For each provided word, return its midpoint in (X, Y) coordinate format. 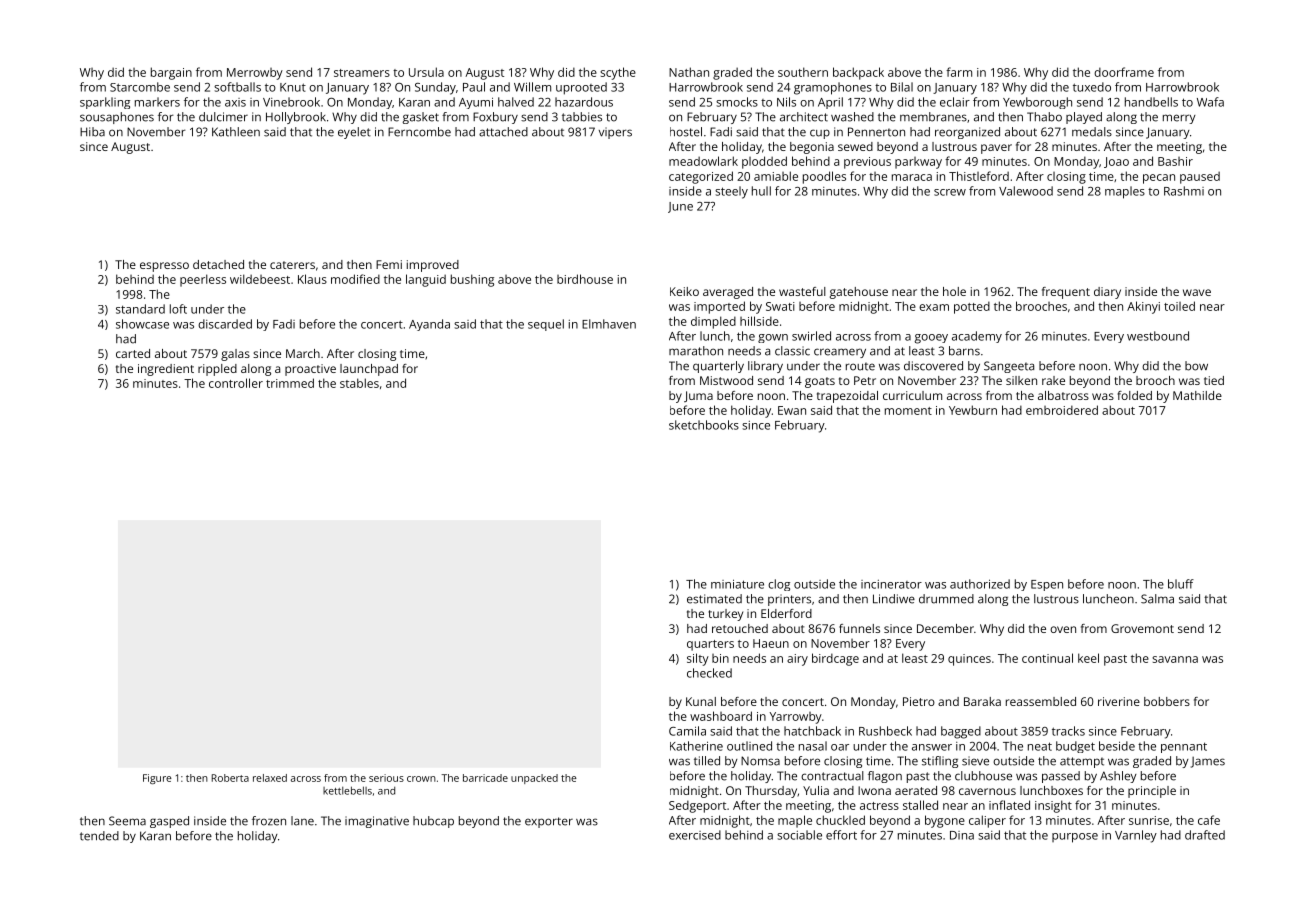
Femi (389, 264)
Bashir (1175, 161)
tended (99, 836)
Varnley (1136, 836)
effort (841, 835)
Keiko (684, 291)
